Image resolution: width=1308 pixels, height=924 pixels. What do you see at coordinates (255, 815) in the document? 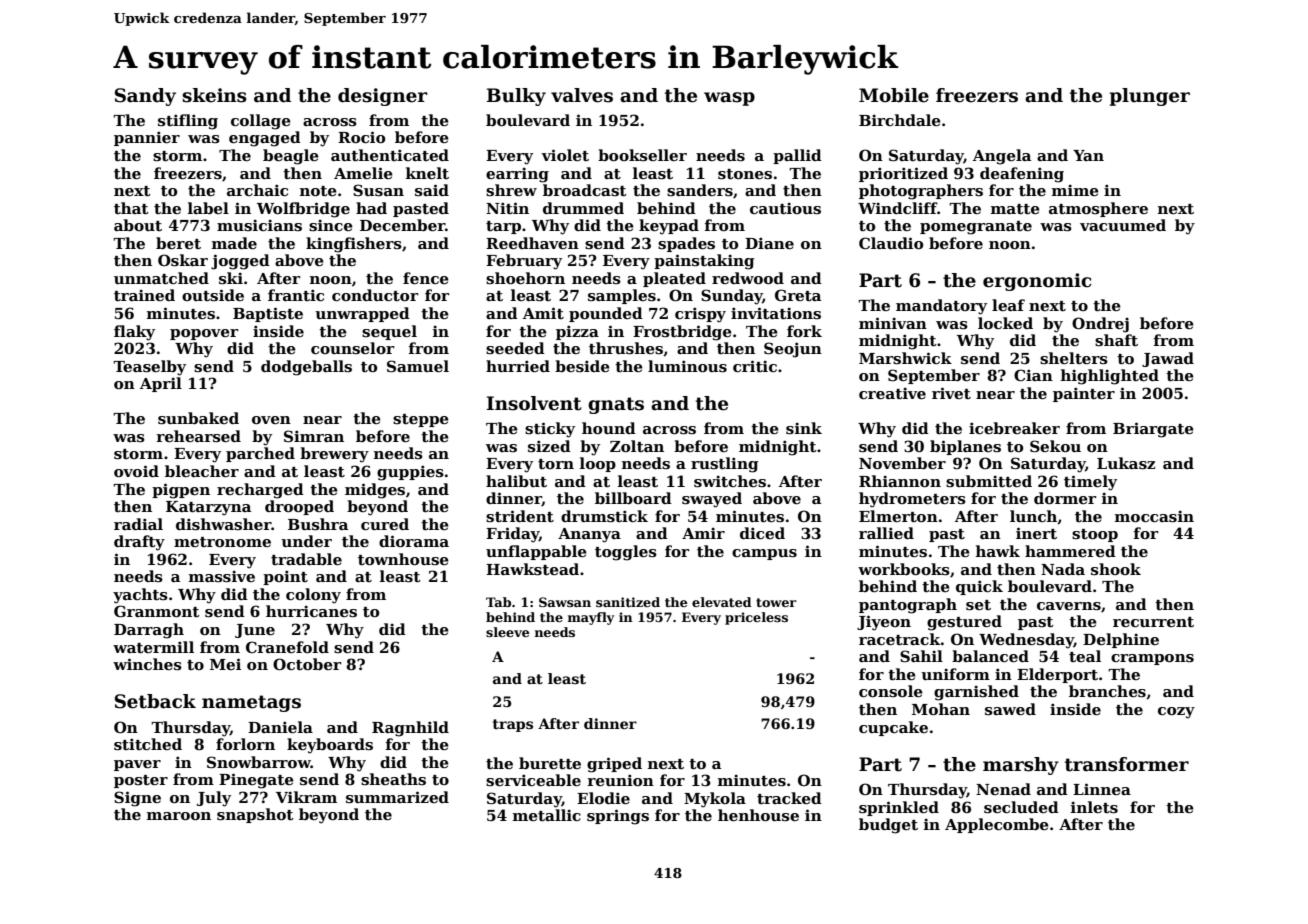
I see `snapshot` at bounding box center [255, 815].
